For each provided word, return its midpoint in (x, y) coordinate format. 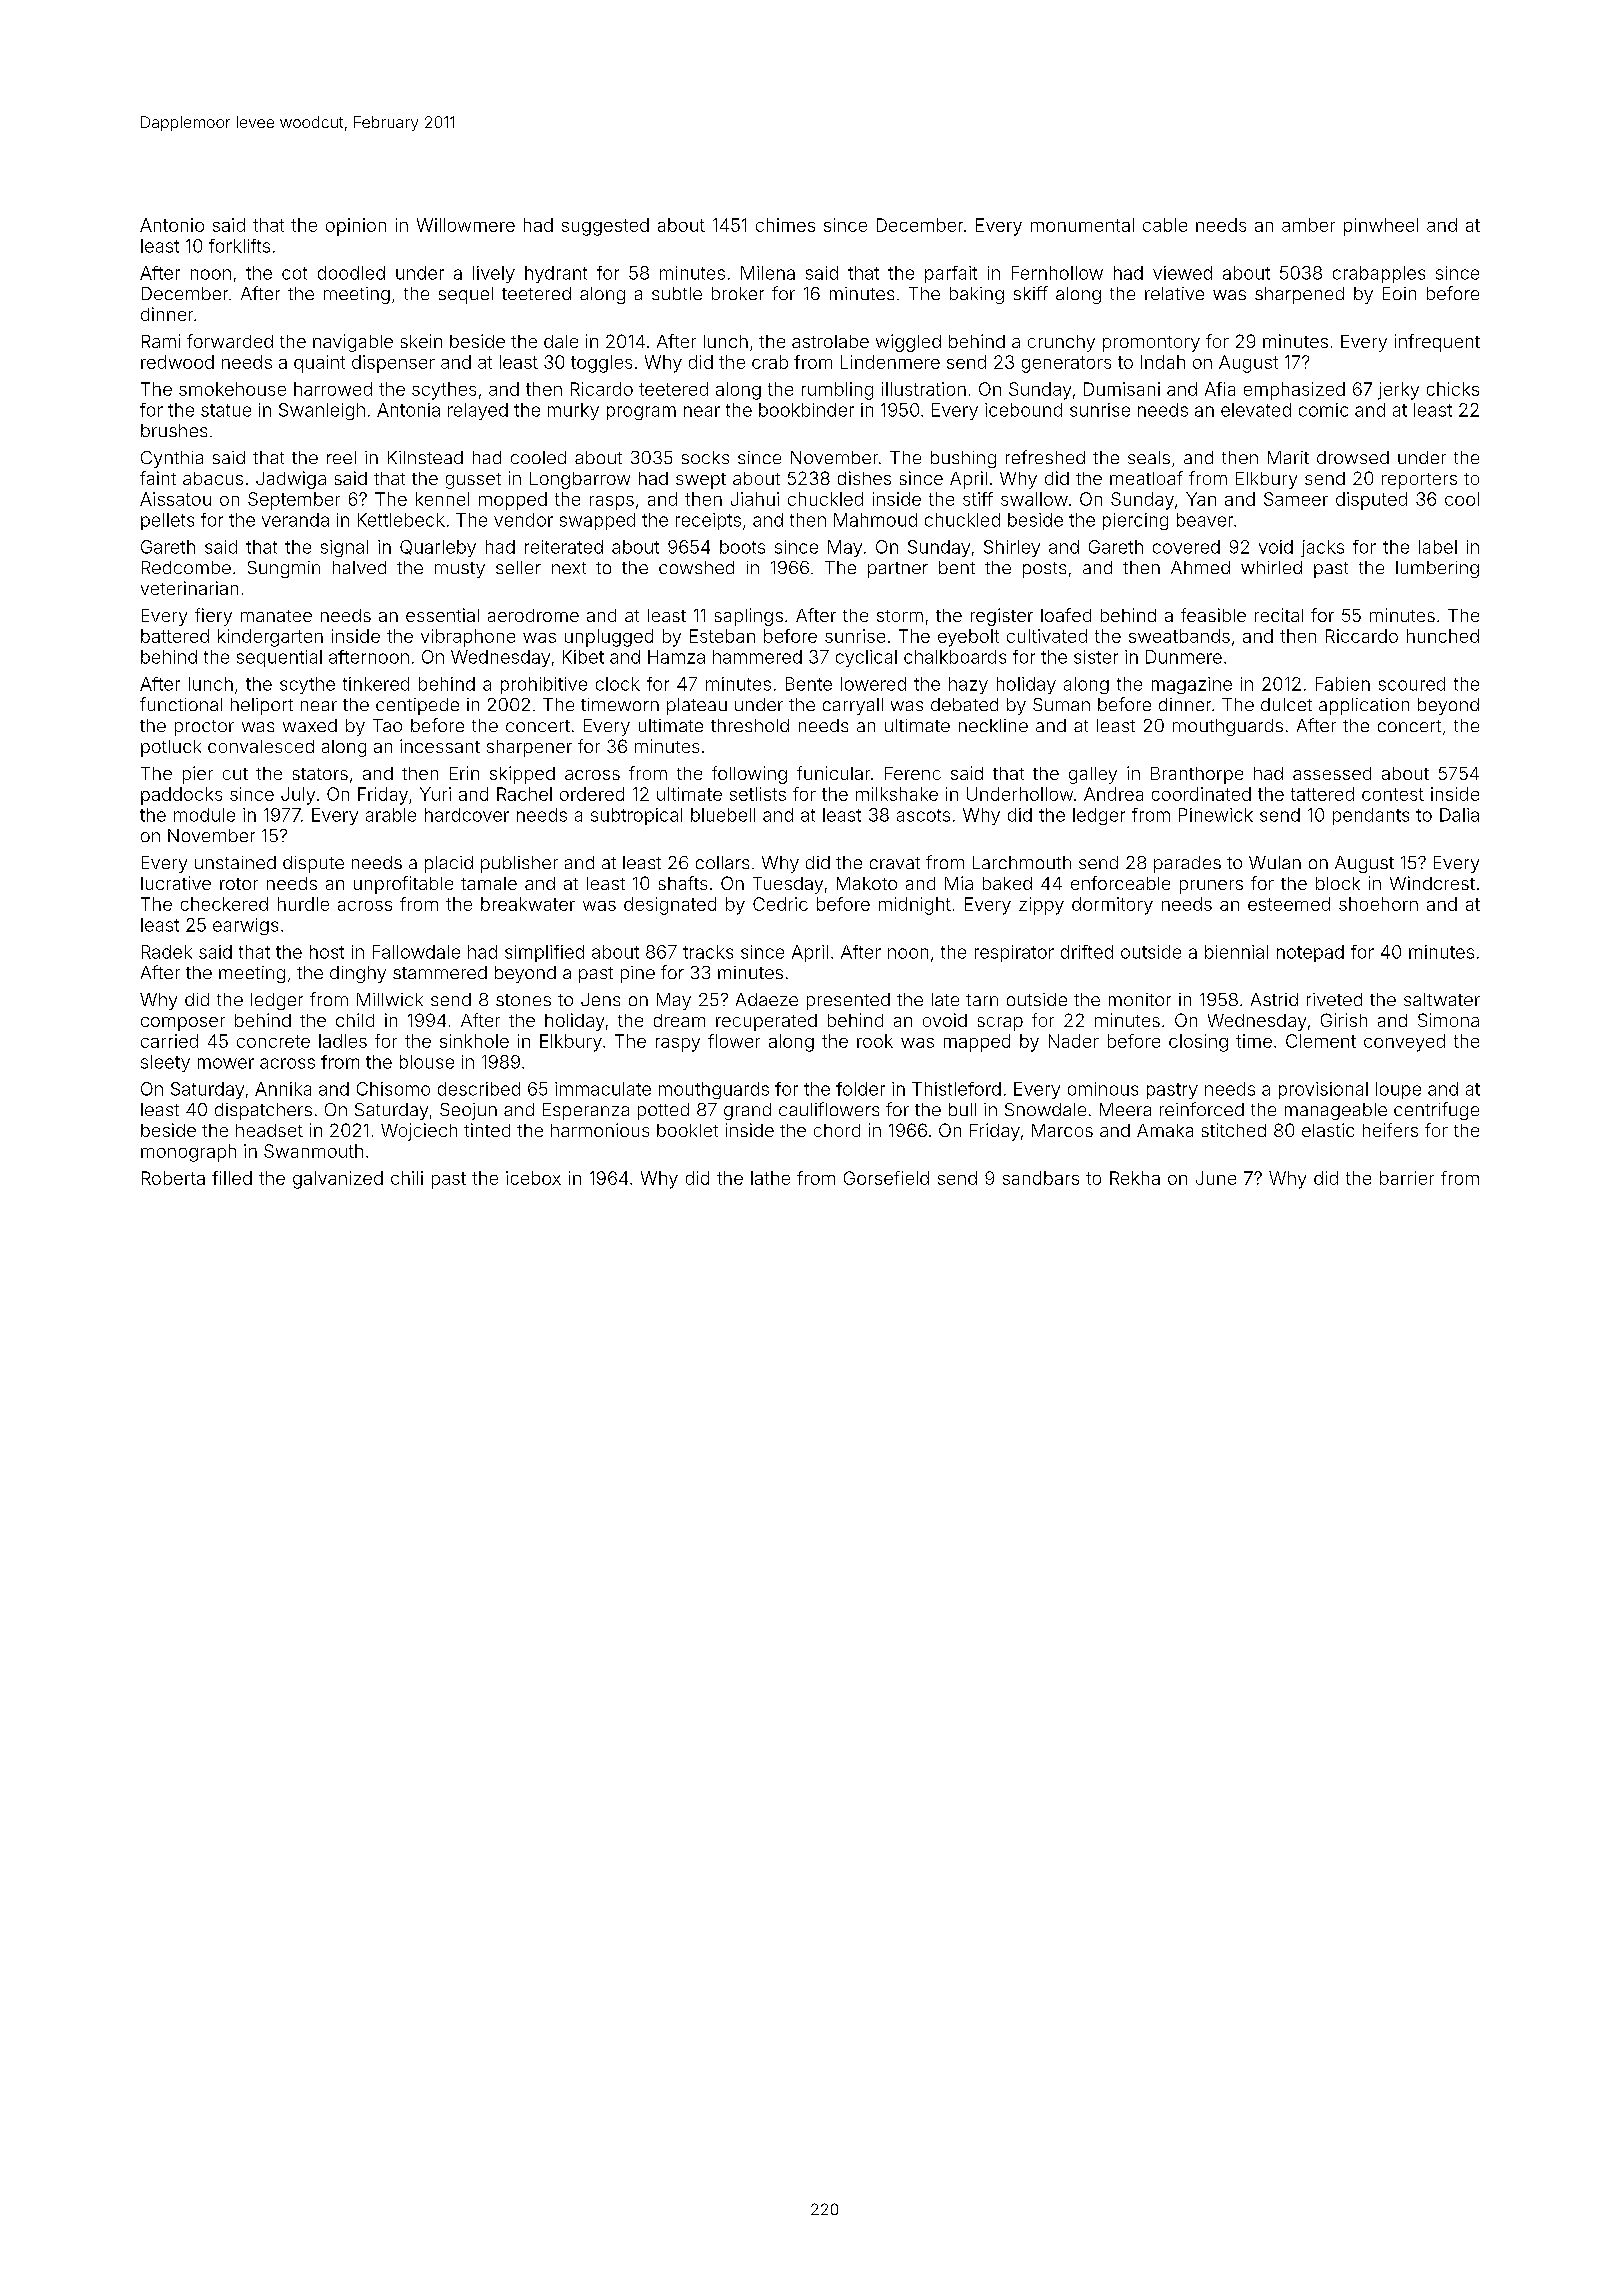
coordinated (1201, 794)
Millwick (390, 999)
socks (705, 457)
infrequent (1437, 343)
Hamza (676, 657)
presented (848, 1001)
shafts (683, 883)
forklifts (239, 246)
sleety (165, 1063)
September (294, 501)
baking (977, 295)
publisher (519, 864)
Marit (1288, 457)
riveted (1334, 999)
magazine (1192, 685)
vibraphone (468, 638)
